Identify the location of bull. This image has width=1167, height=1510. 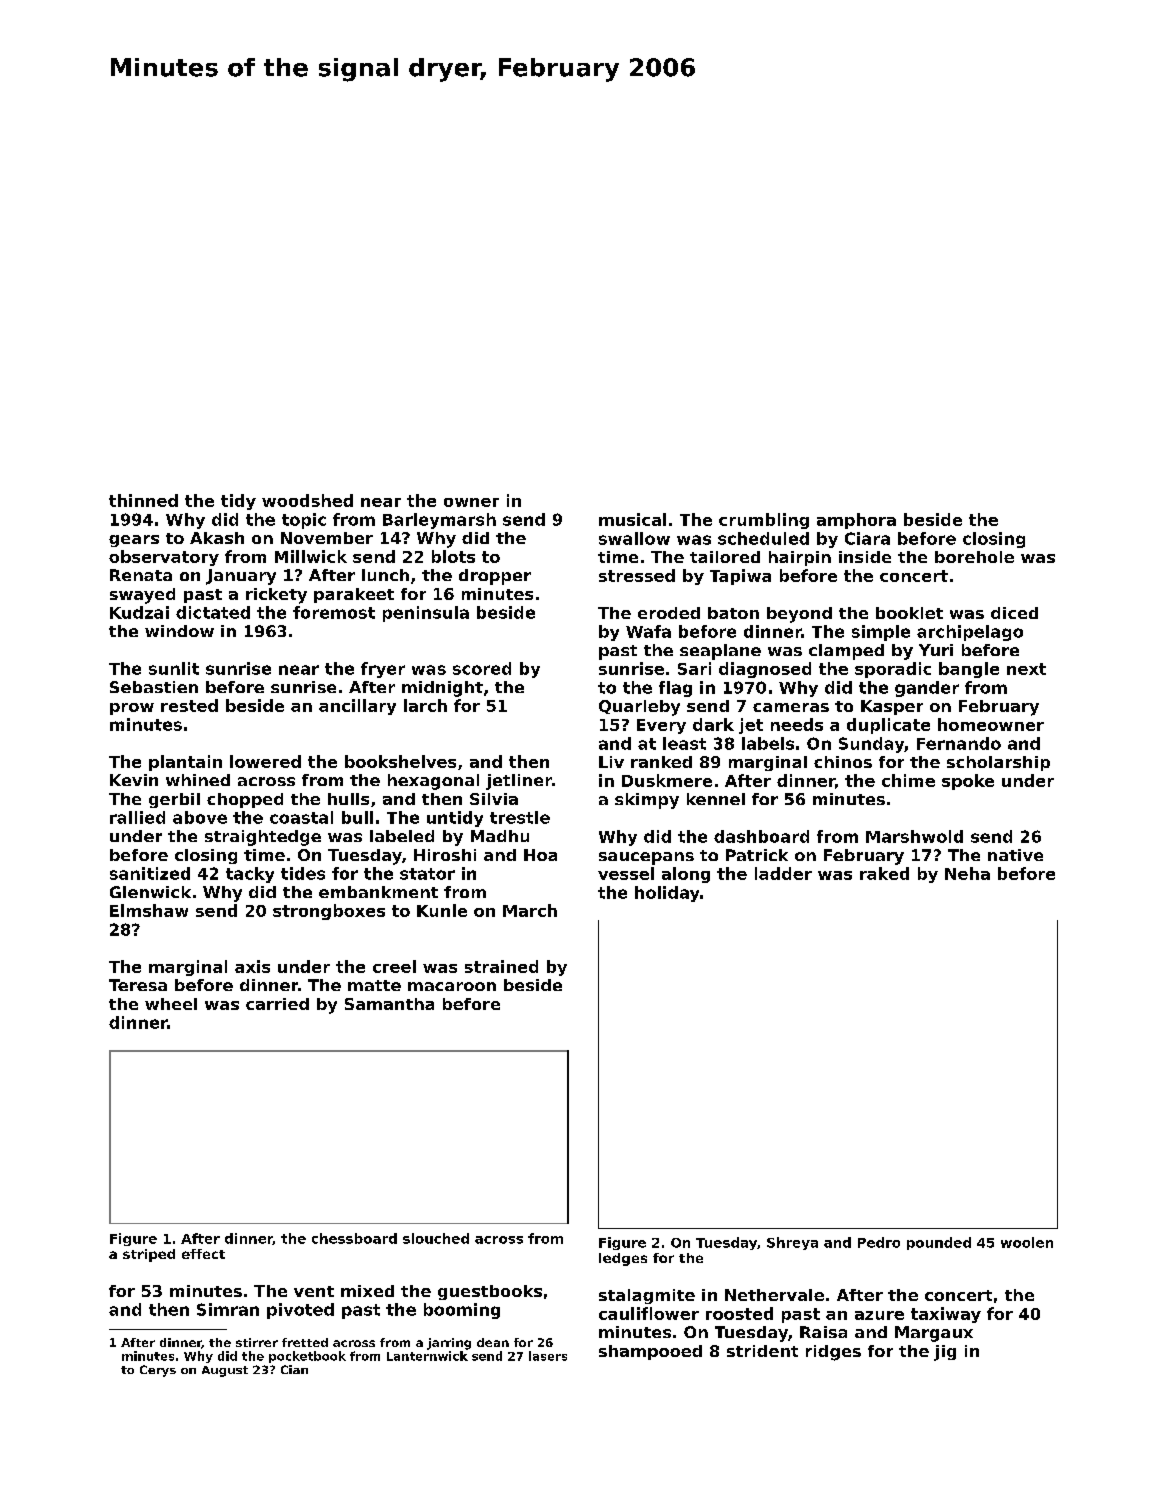
(357, 817).
